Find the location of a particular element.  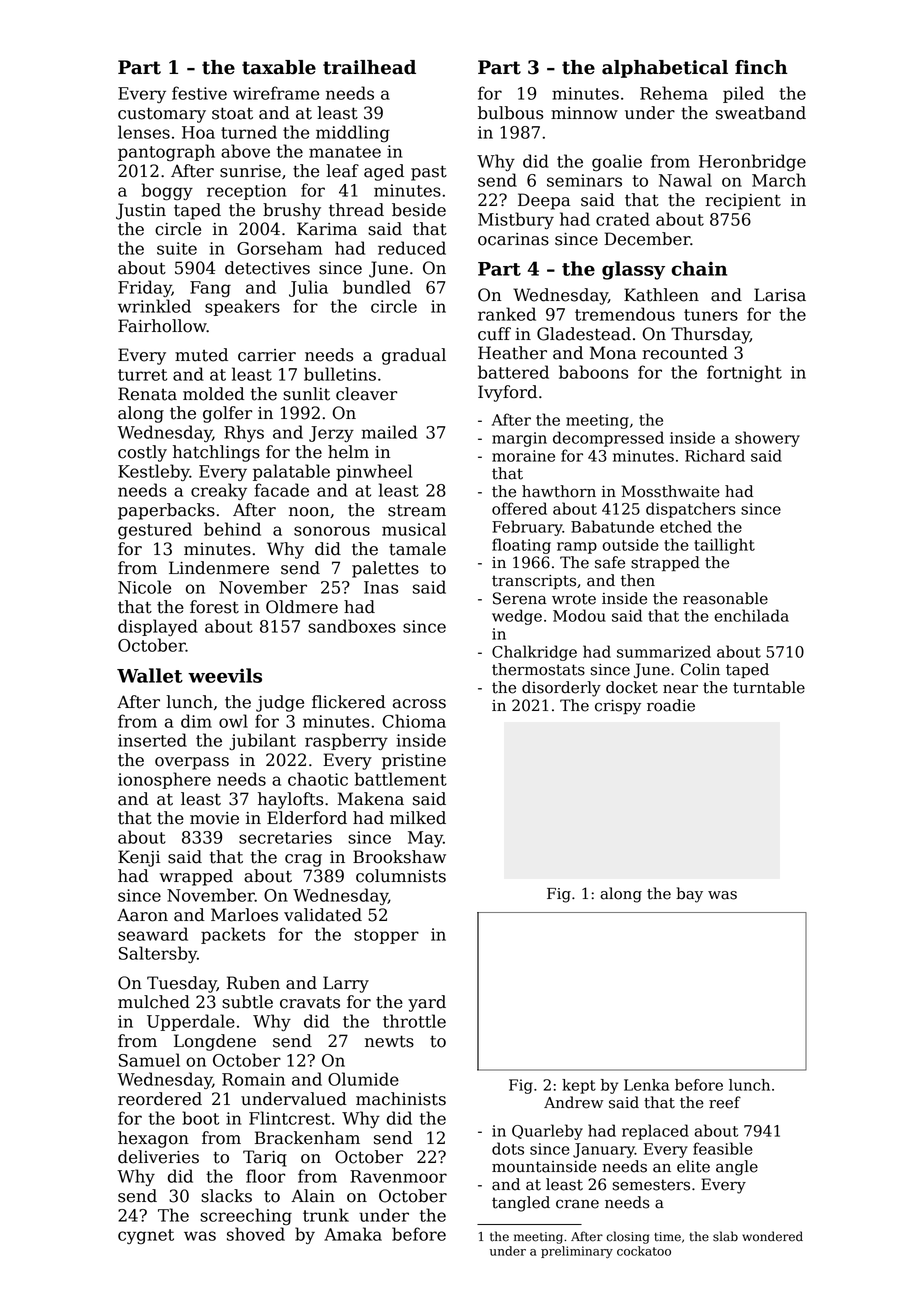

forest is located at coordinates (214, 607).
